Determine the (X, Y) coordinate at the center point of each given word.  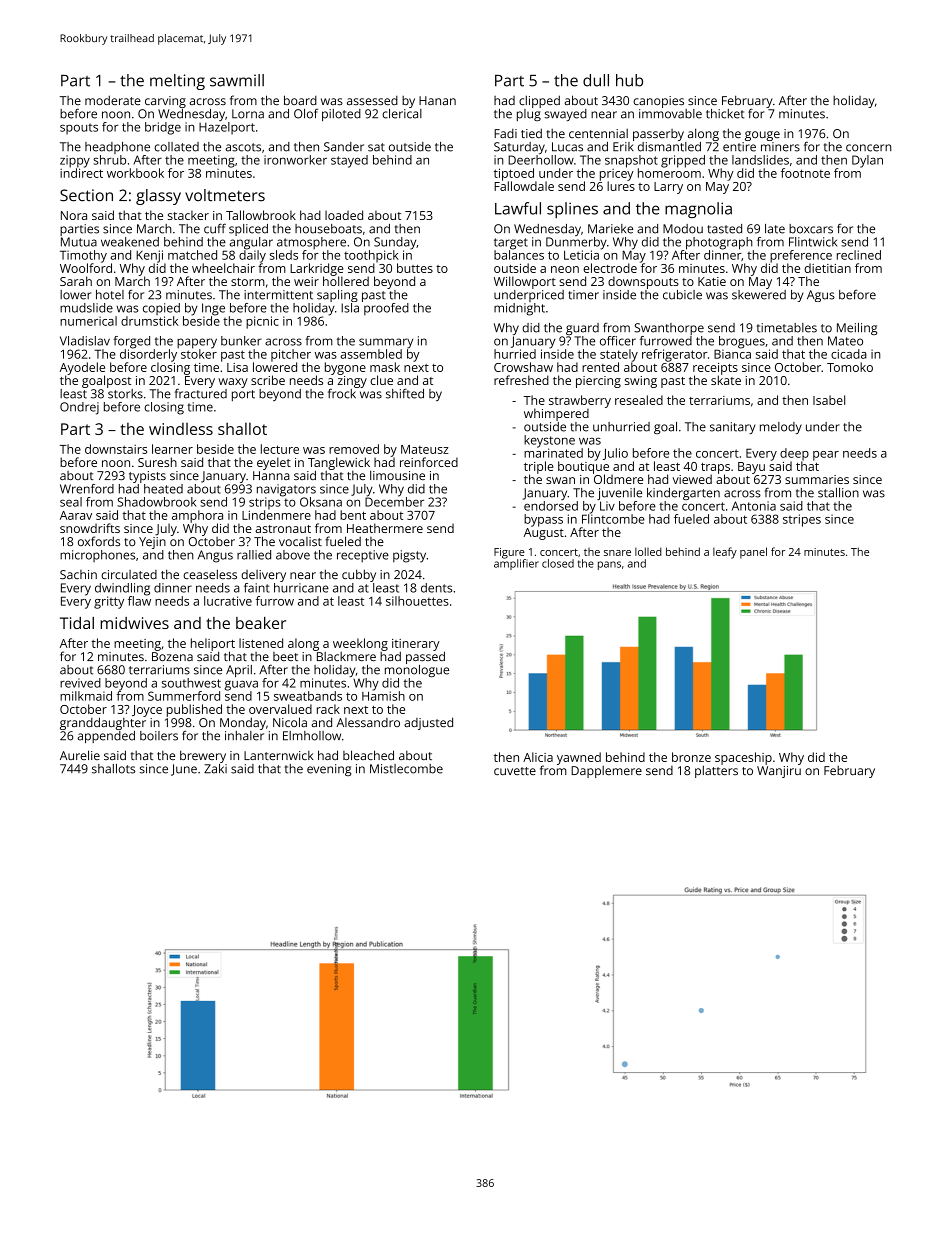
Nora (74, 215)
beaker (261, 623)
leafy (725, 553)
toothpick (371, 256)
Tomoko (850, 367)
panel (753, 553)
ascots (243, 147)
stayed (349, 161)
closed (558, 563)
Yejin (152, 543)
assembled (371, 354)
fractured (201, 393)
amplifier (516, 564)
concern (868, 148)
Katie (712, 281)
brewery (203, 756)
